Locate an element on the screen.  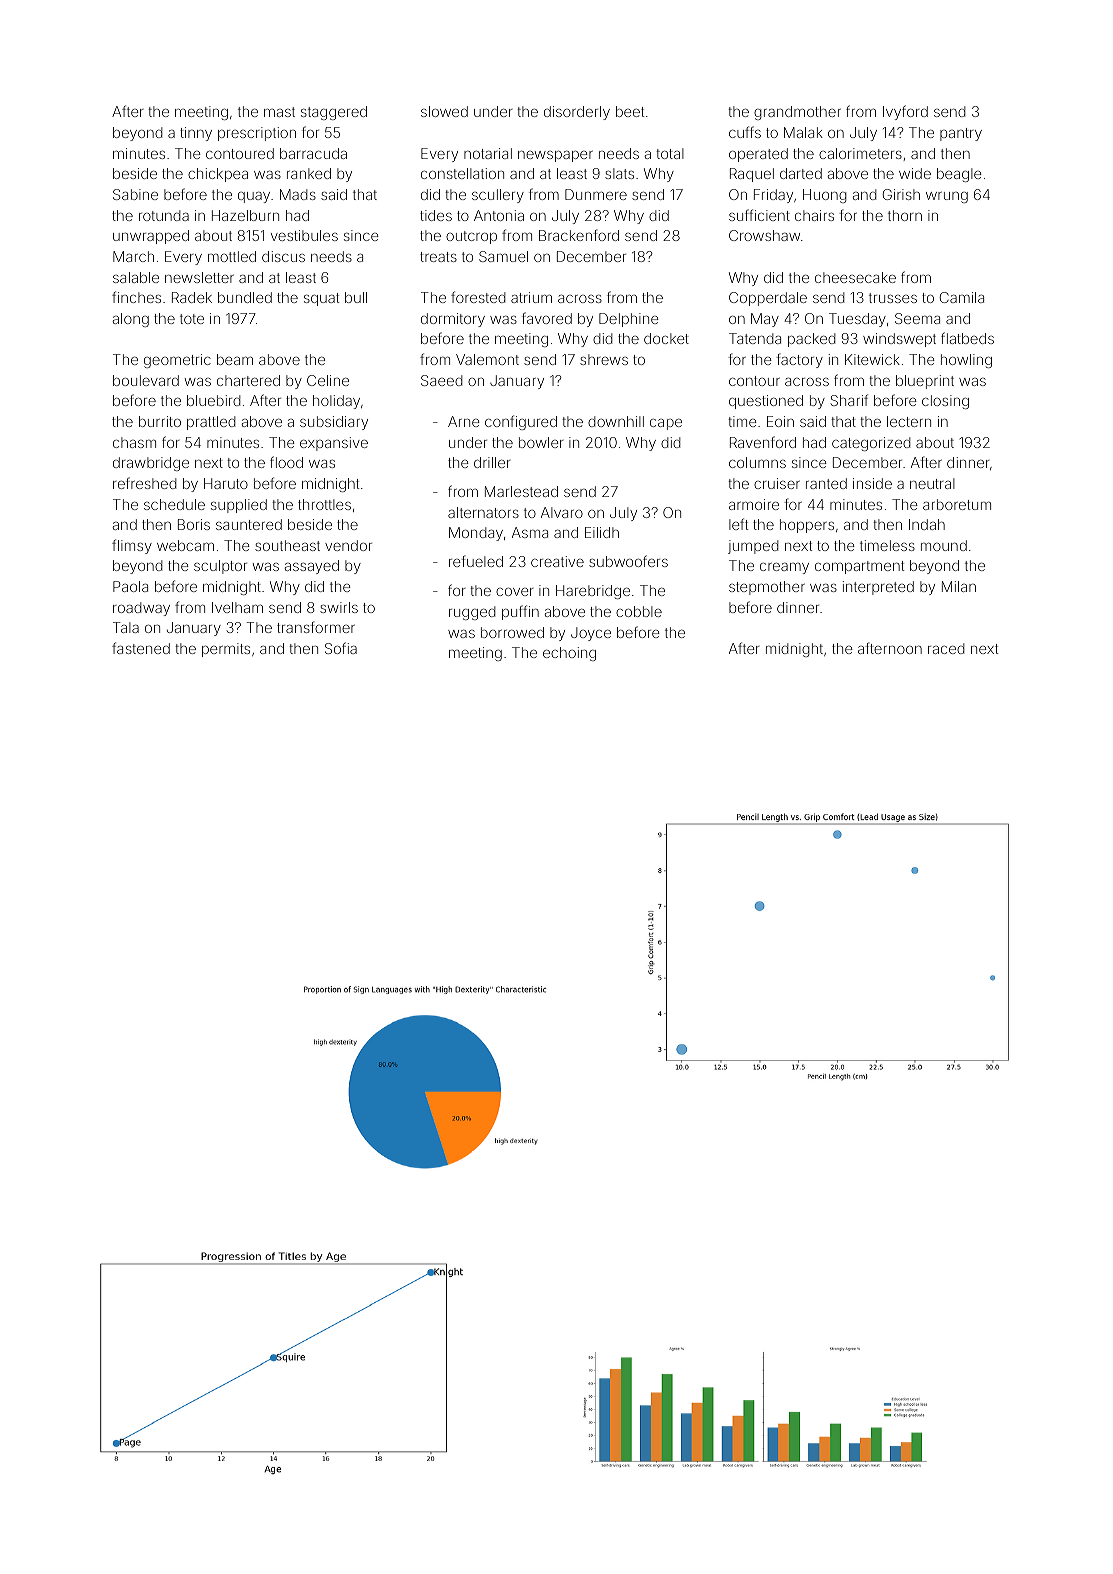
burrito is located at coordinates (160, 421).
